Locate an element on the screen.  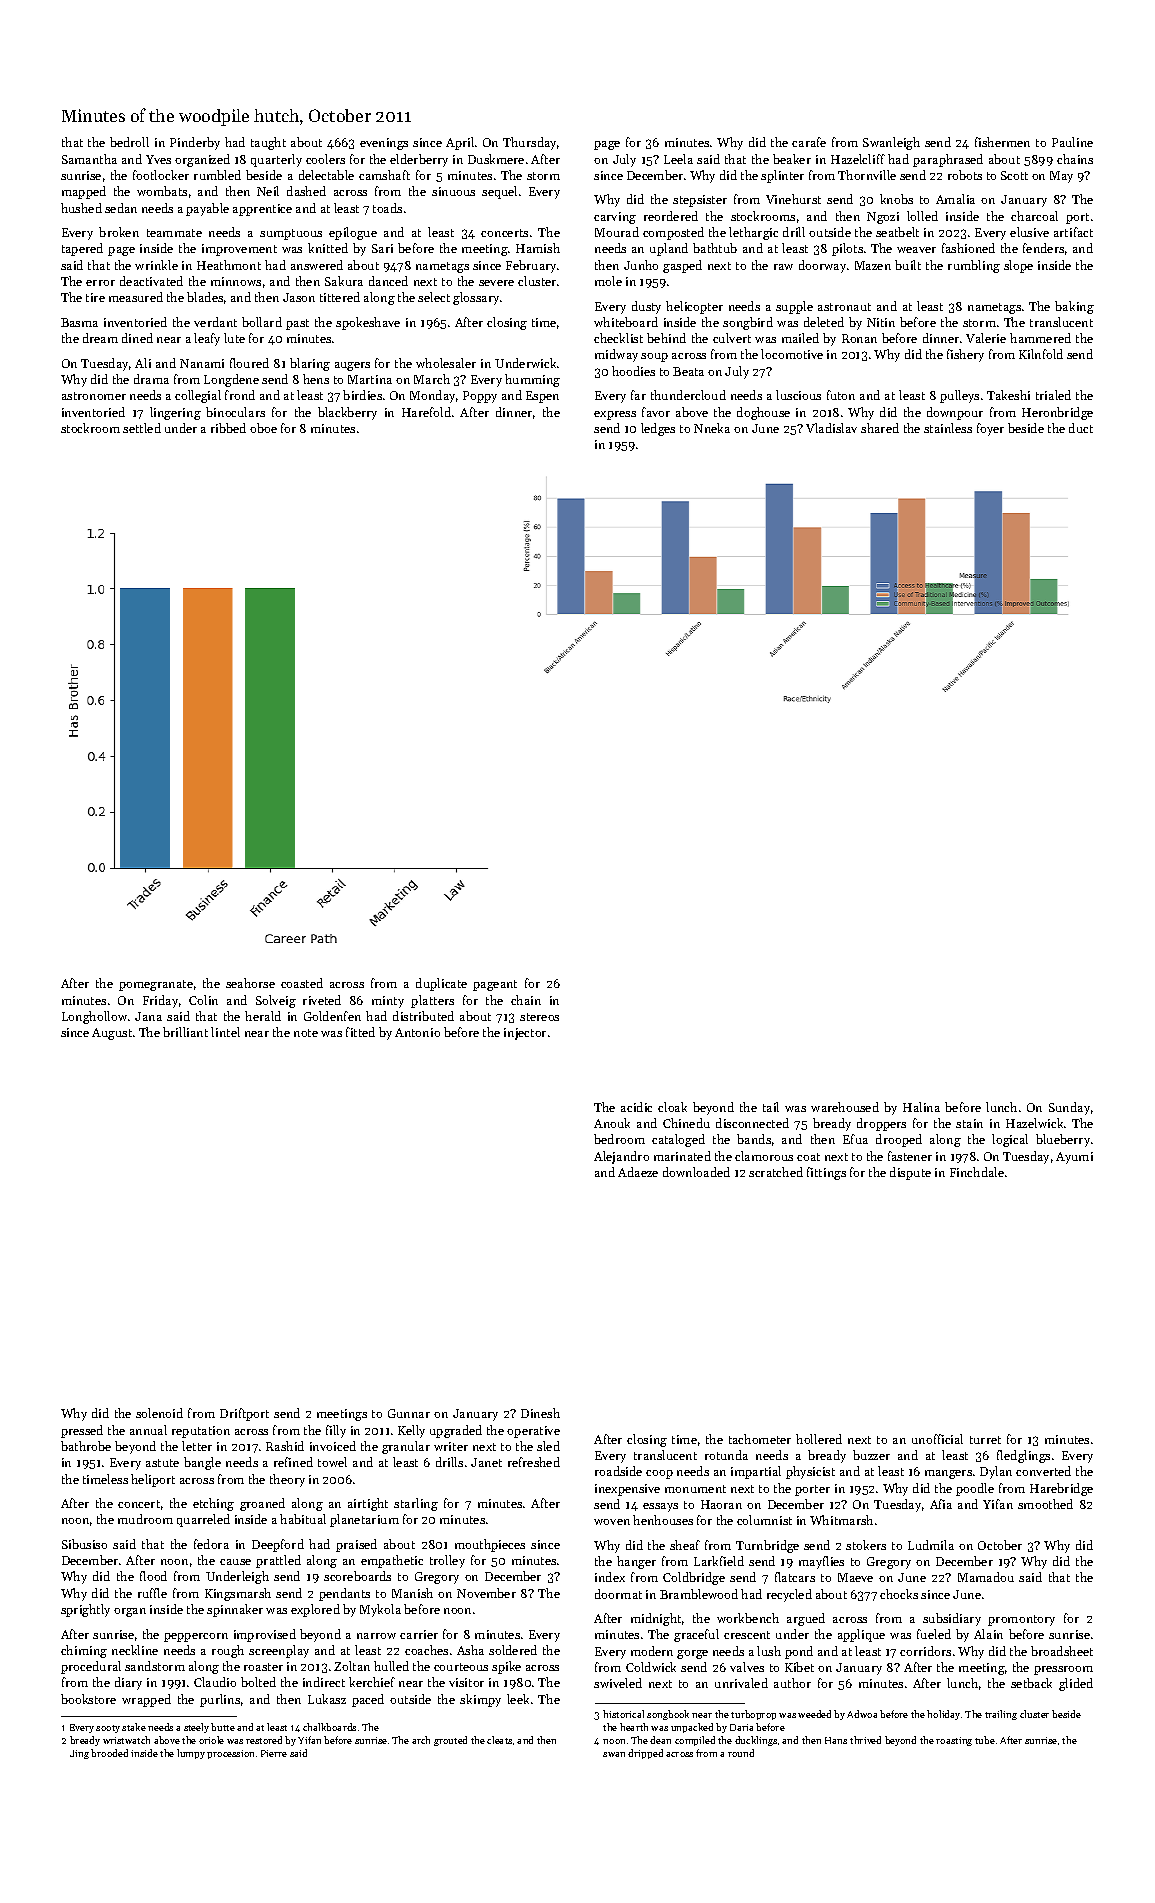
procession is located at coordinates (230, 1754).
